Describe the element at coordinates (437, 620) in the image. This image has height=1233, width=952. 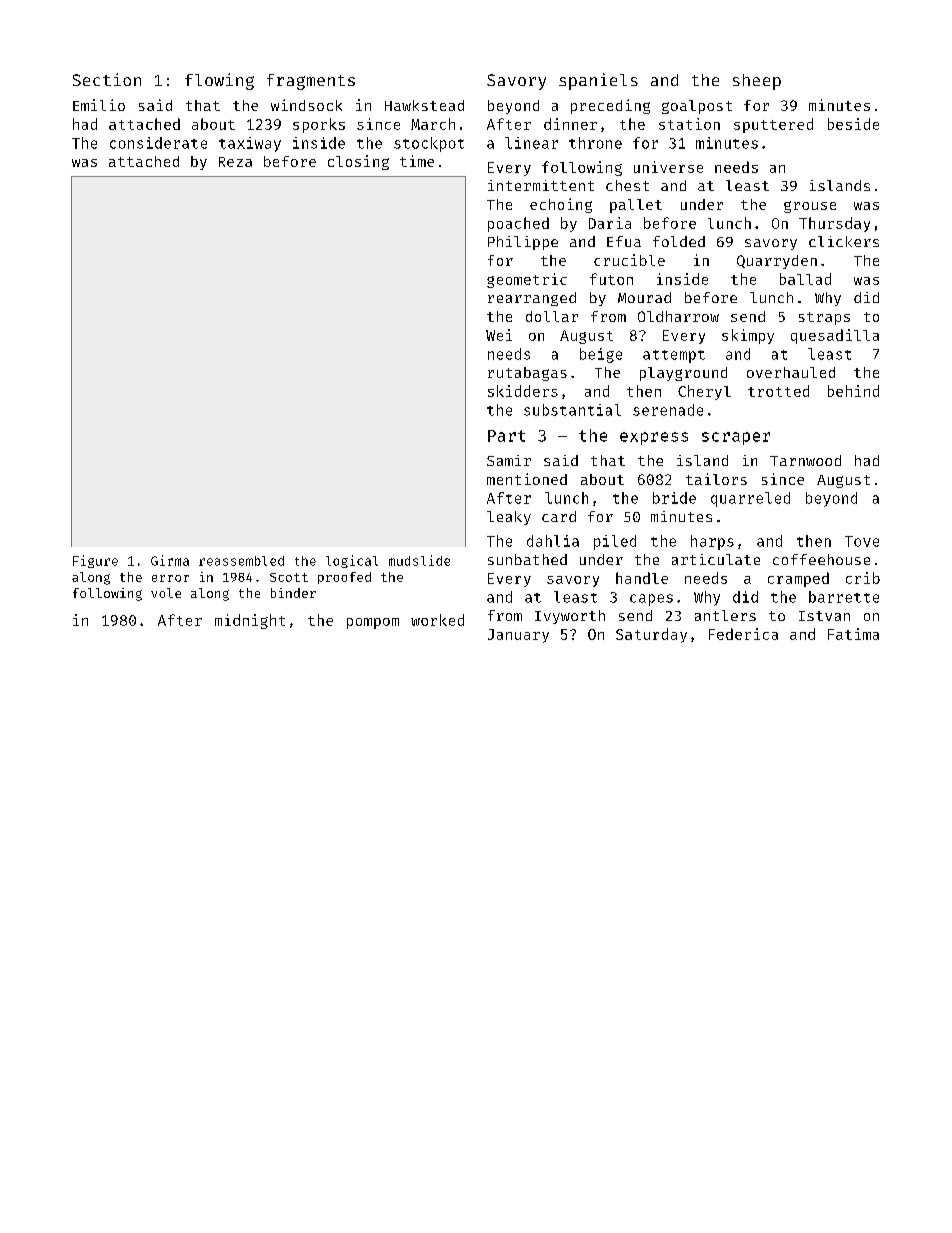
I see `worked` at that location.
